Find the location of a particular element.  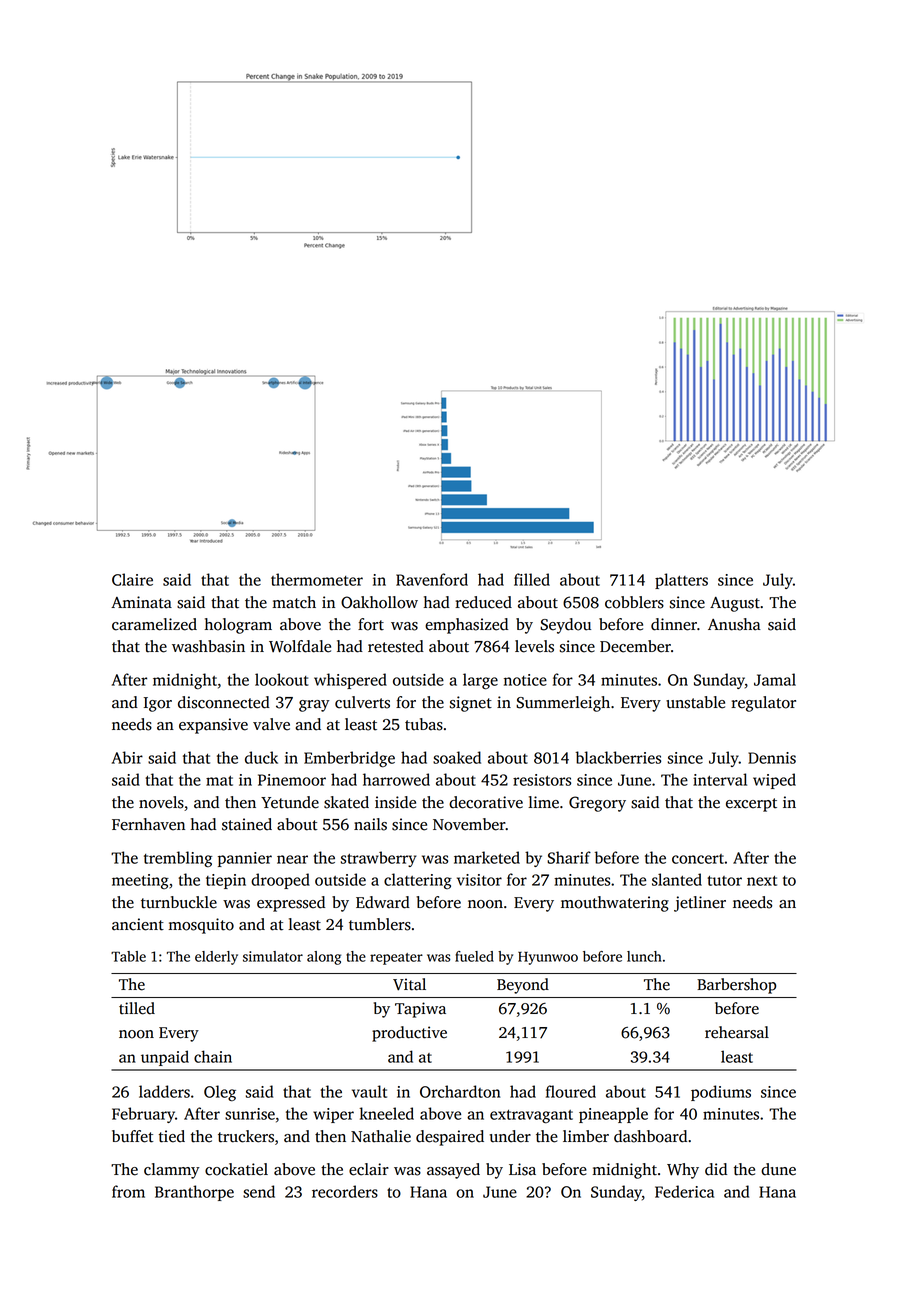

elderly is located at coordinates (216, 958).
